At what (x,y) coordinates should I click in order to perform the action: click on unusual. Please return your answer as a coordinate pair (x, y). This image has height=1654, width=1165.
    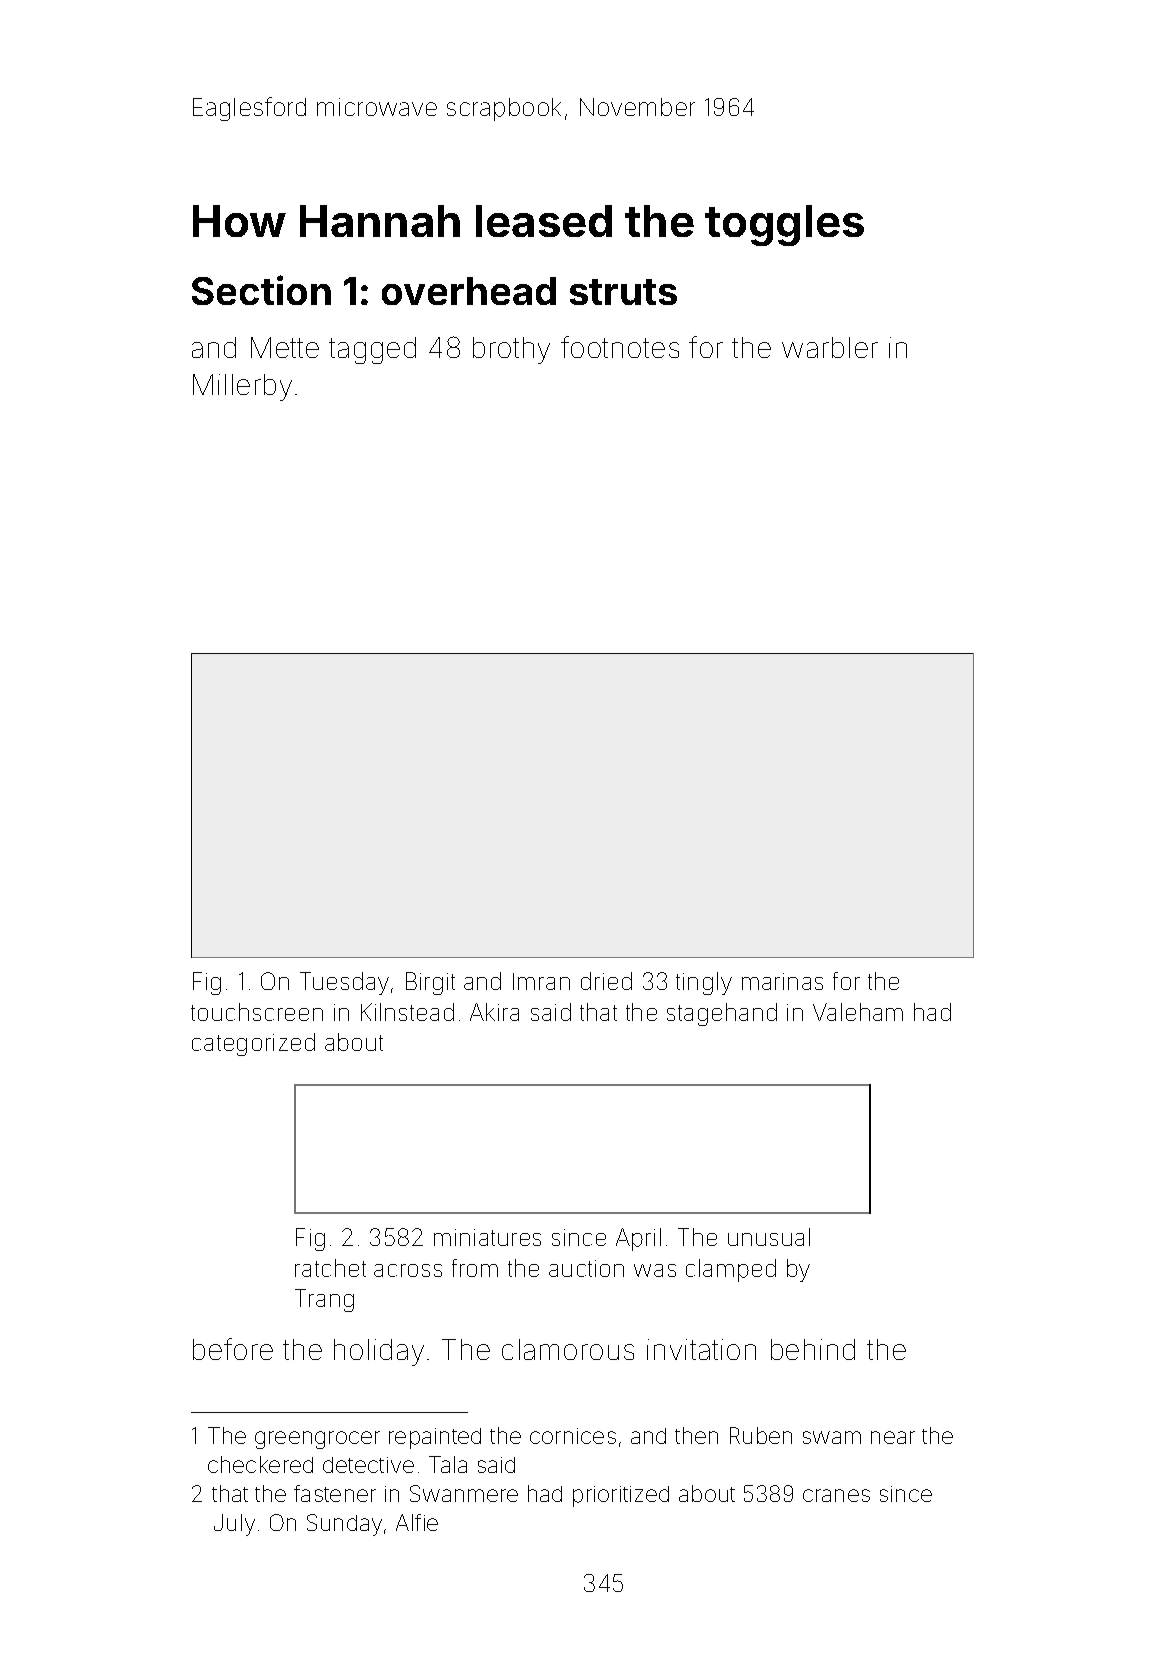
    Looking at the image, I should click on (769, 1237).
